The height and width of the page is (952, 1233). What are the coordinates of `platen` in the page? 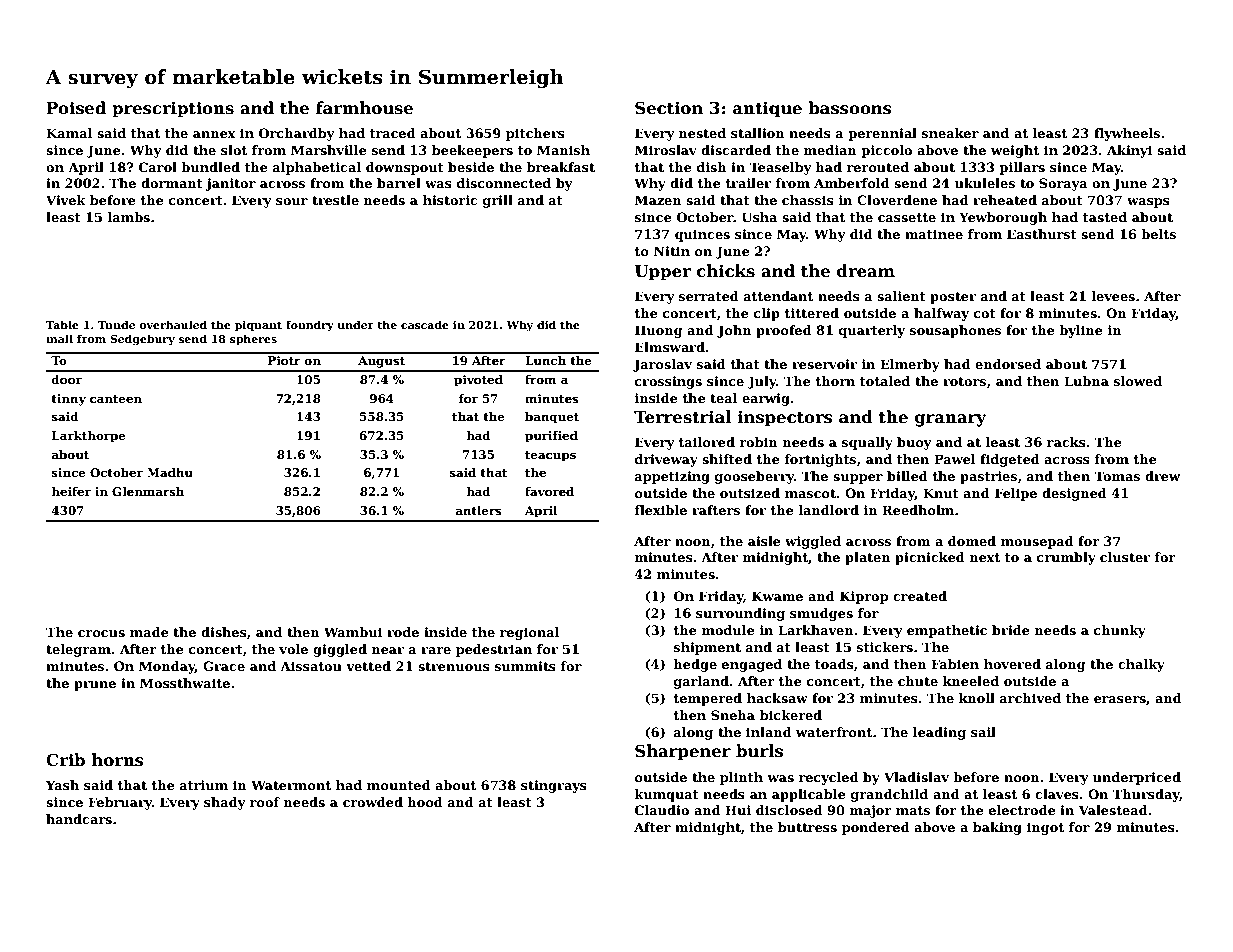 It's located at (868, 558).
